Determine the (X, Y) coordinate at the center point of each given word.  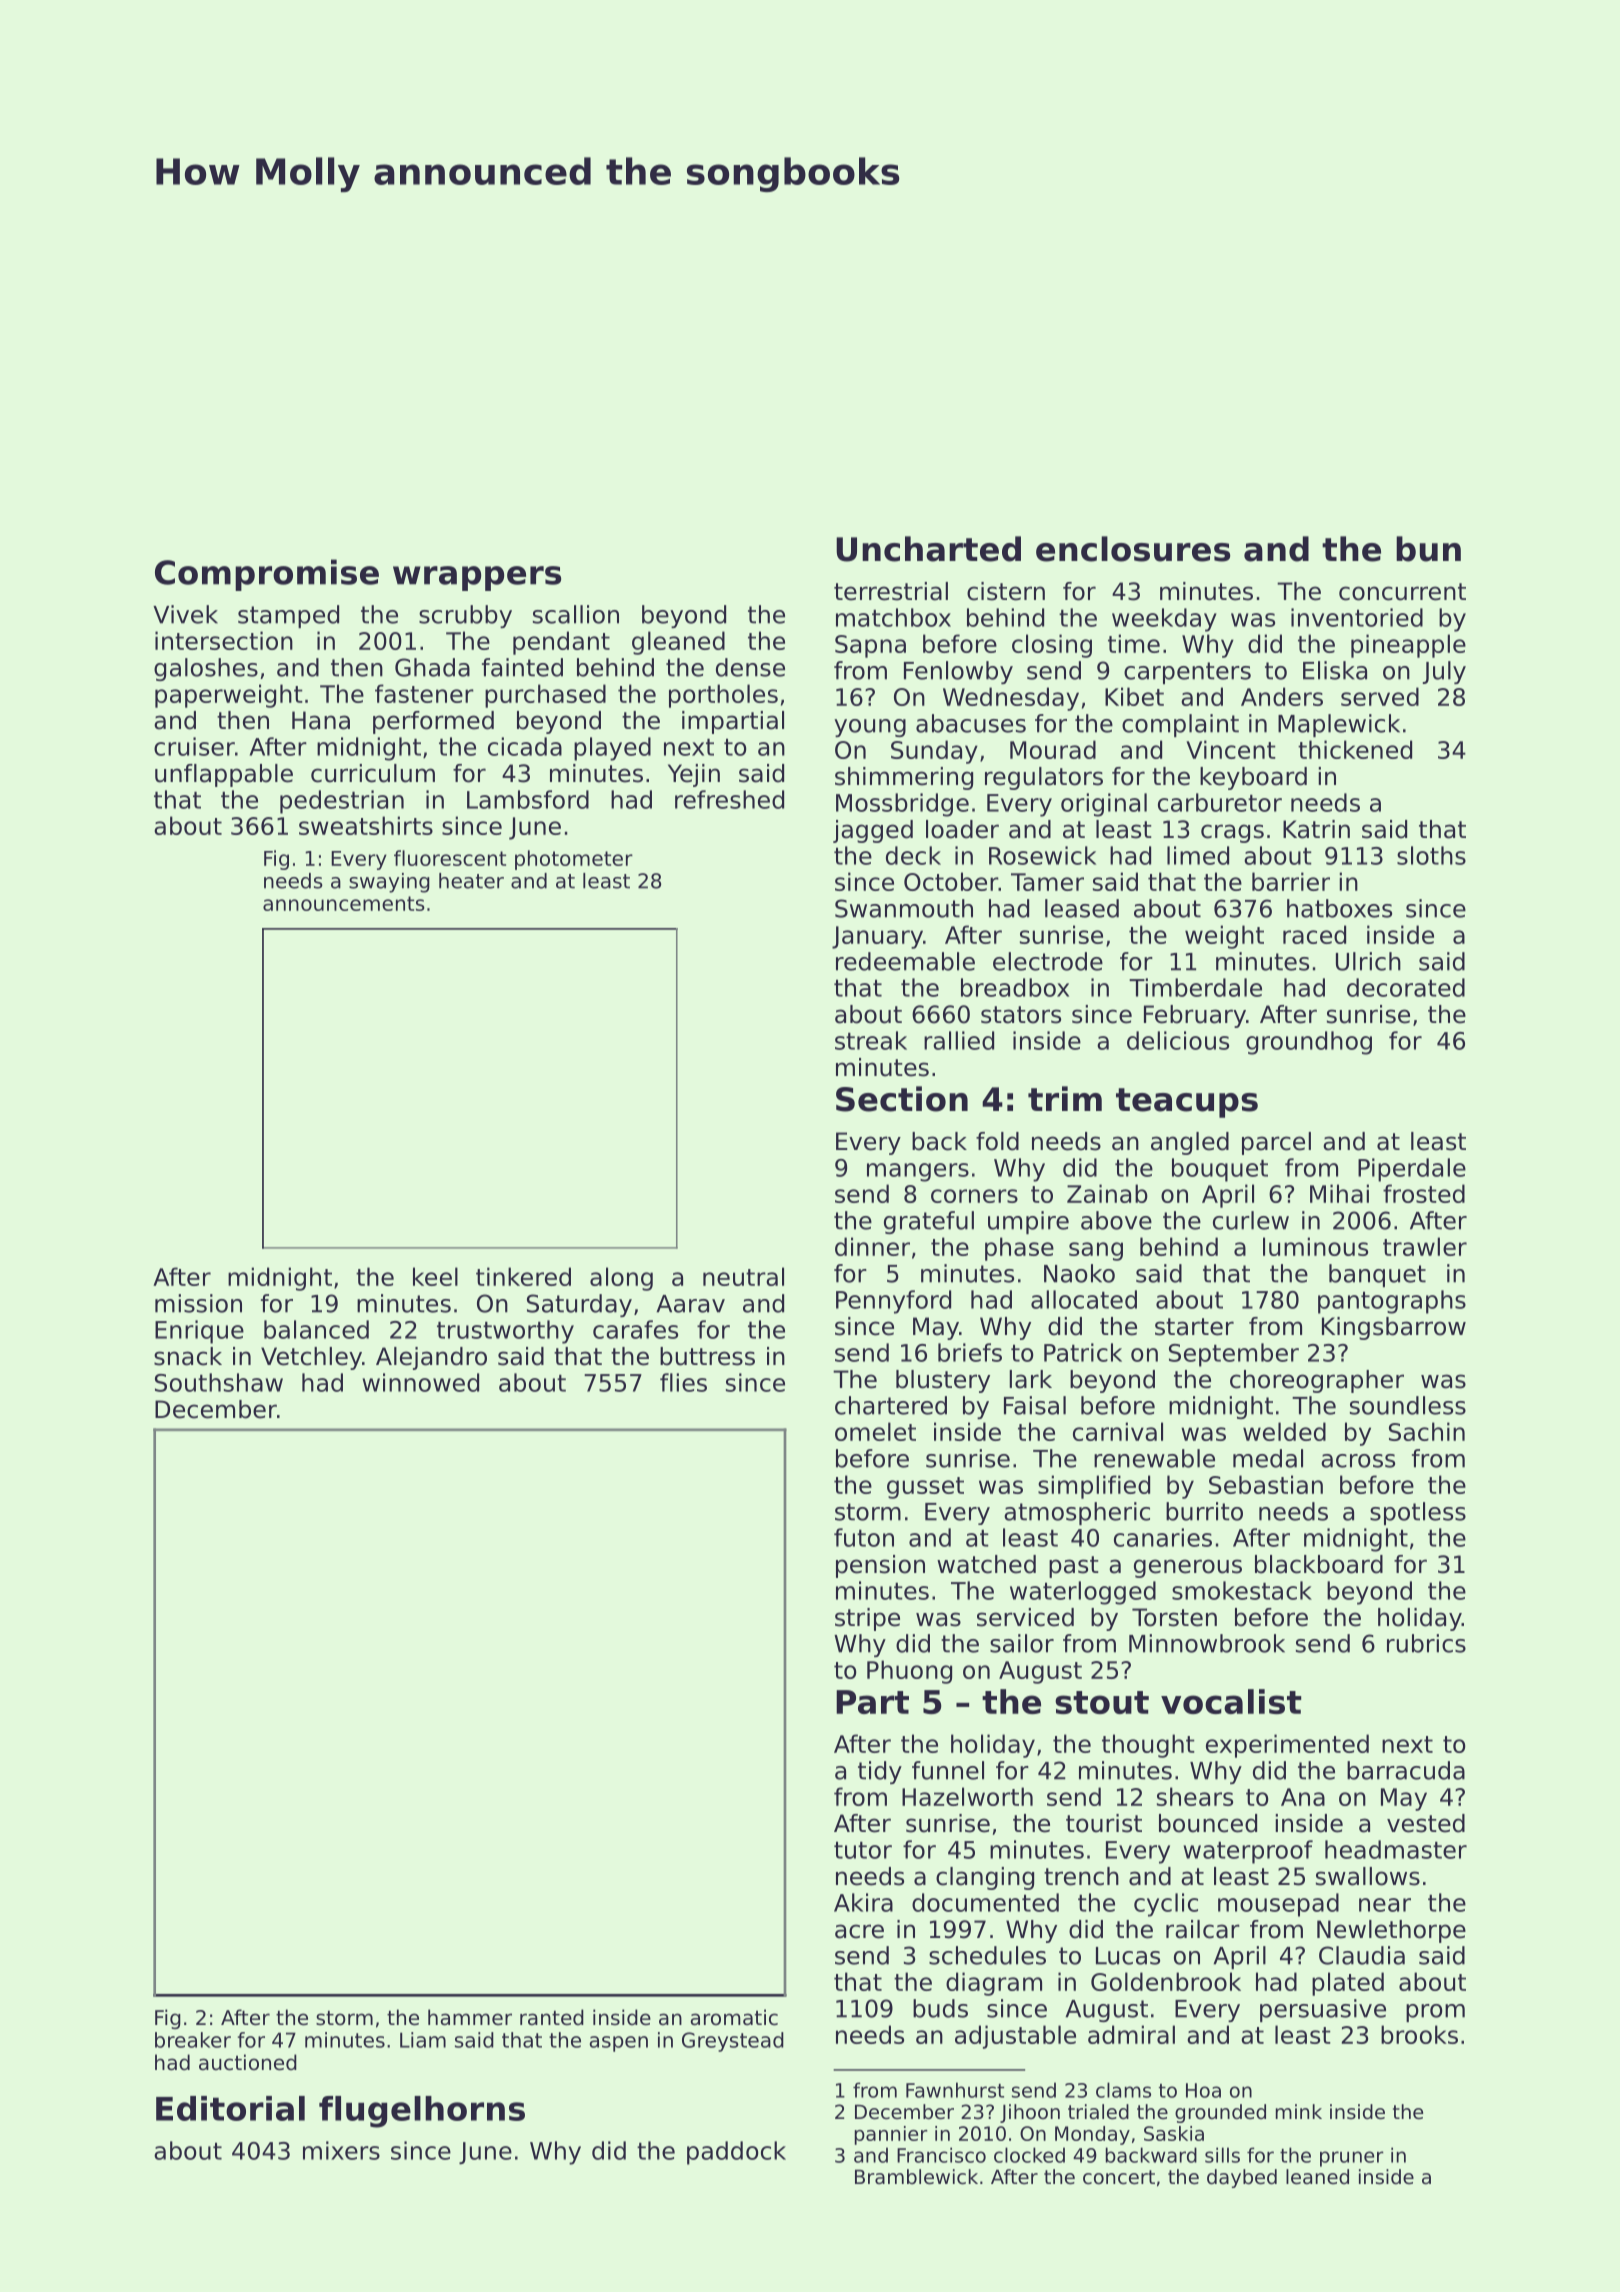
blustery (943, 1381)
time (1134, 643)
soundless (1408, 1405)
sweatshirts (366, 825)
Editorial (230, 2108)
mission (198, 1303)
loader (962, 829)
